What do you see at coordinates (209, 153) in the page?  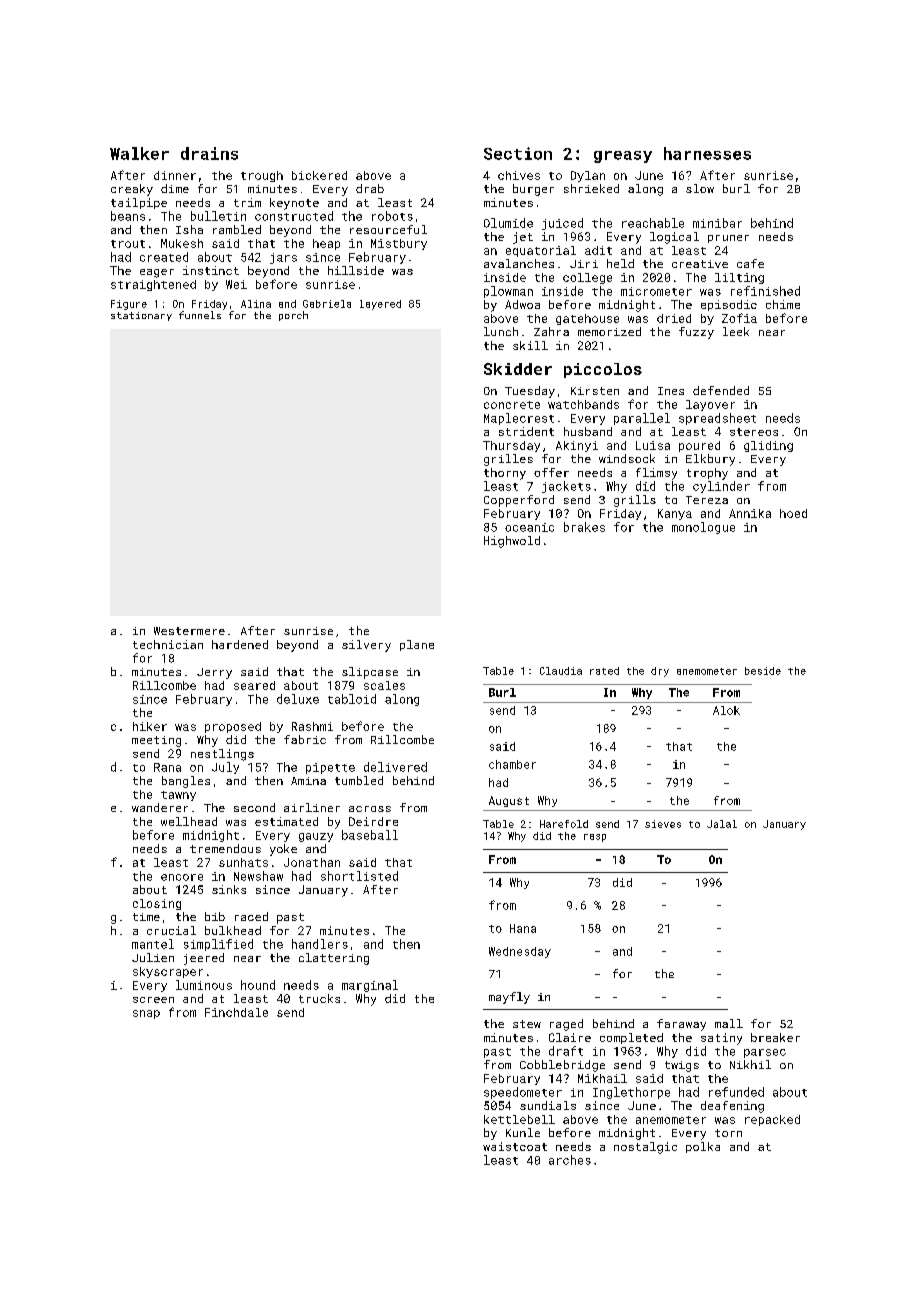 I see `drains` at bounding box center [209, 153].
